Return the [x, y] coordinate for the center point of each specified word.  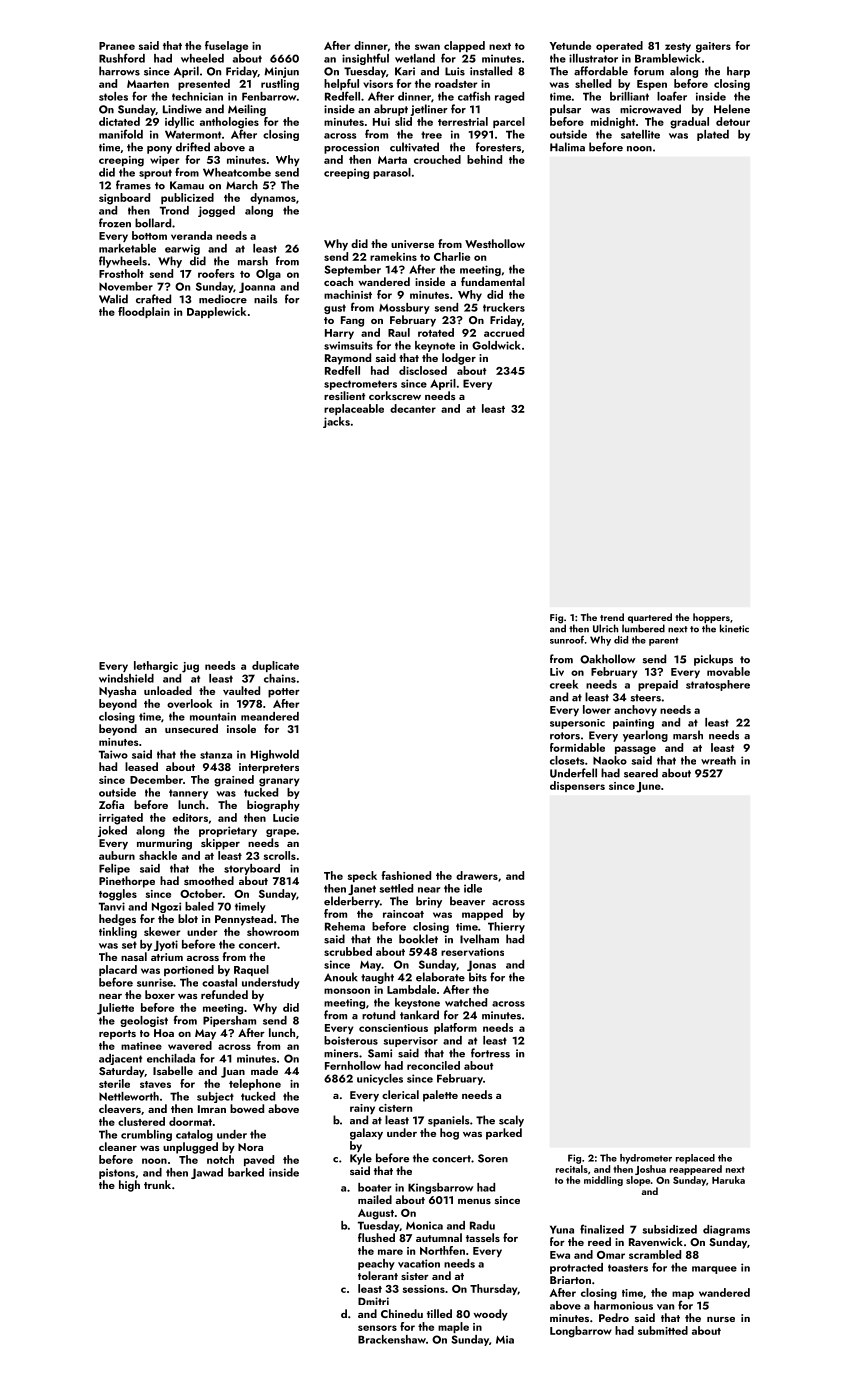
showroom [273, 931]
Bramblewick [668, 58]
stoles [113, 96]
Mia [505, 1339]
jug [190, 667]
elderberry [352, 902]
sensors [377, 1328]
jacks [336, 422]
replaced [695, 1159]
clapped [464, 46]
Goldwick [496, 345]
